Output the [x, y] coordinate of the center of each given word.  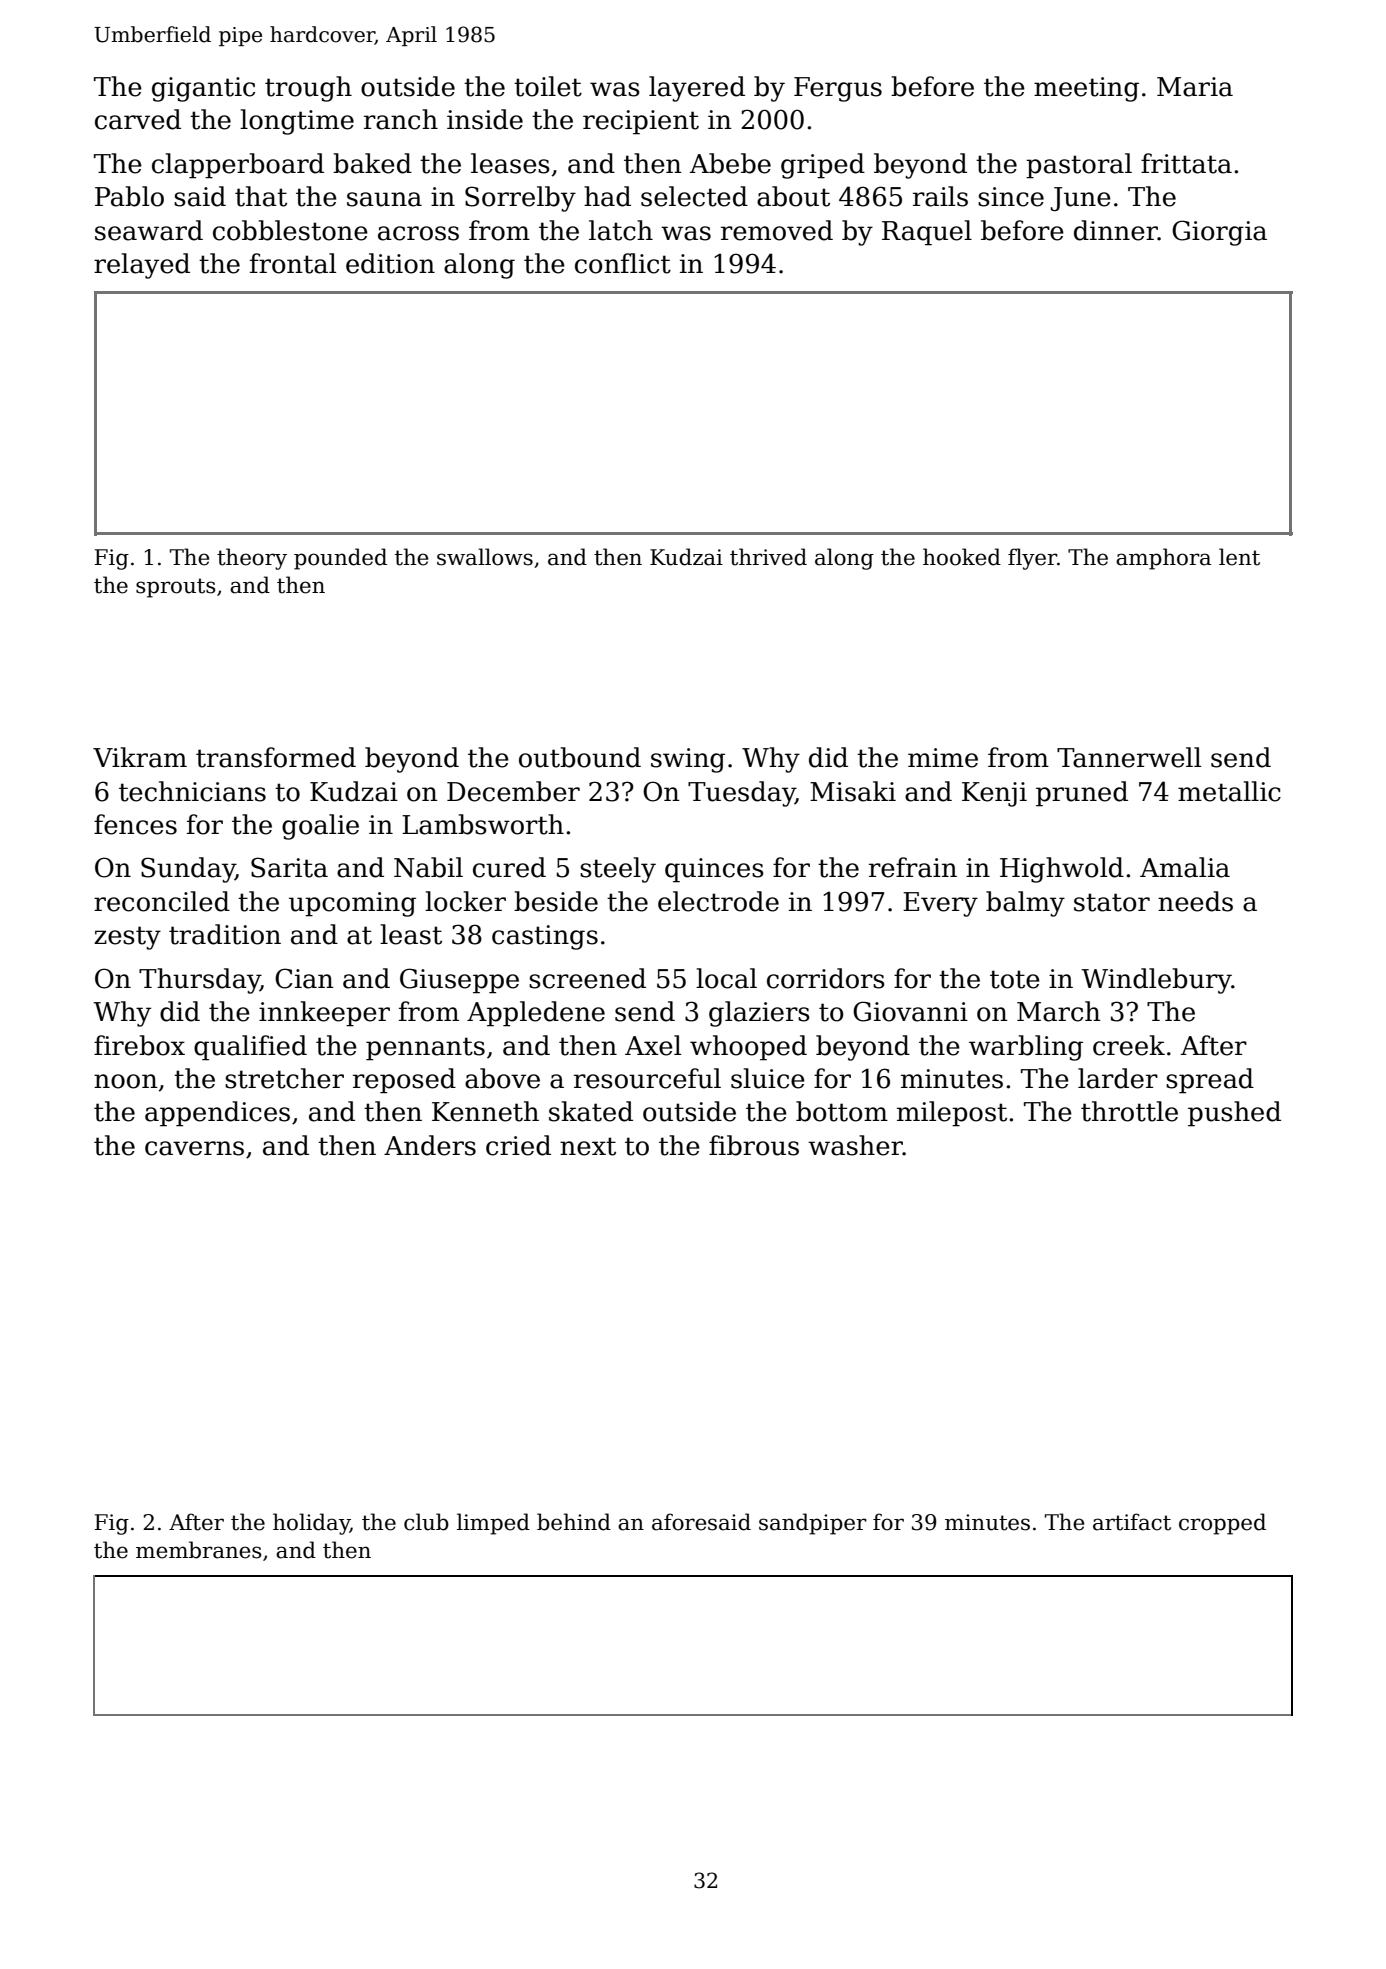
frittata [1186, 163]
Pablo [129, 196]
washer [855, 1145]
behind [574, 1522]
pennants [425, 1049]
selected [694, 196]
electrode [718, 901]
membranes [198, 1550]
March [1059, 1011]
